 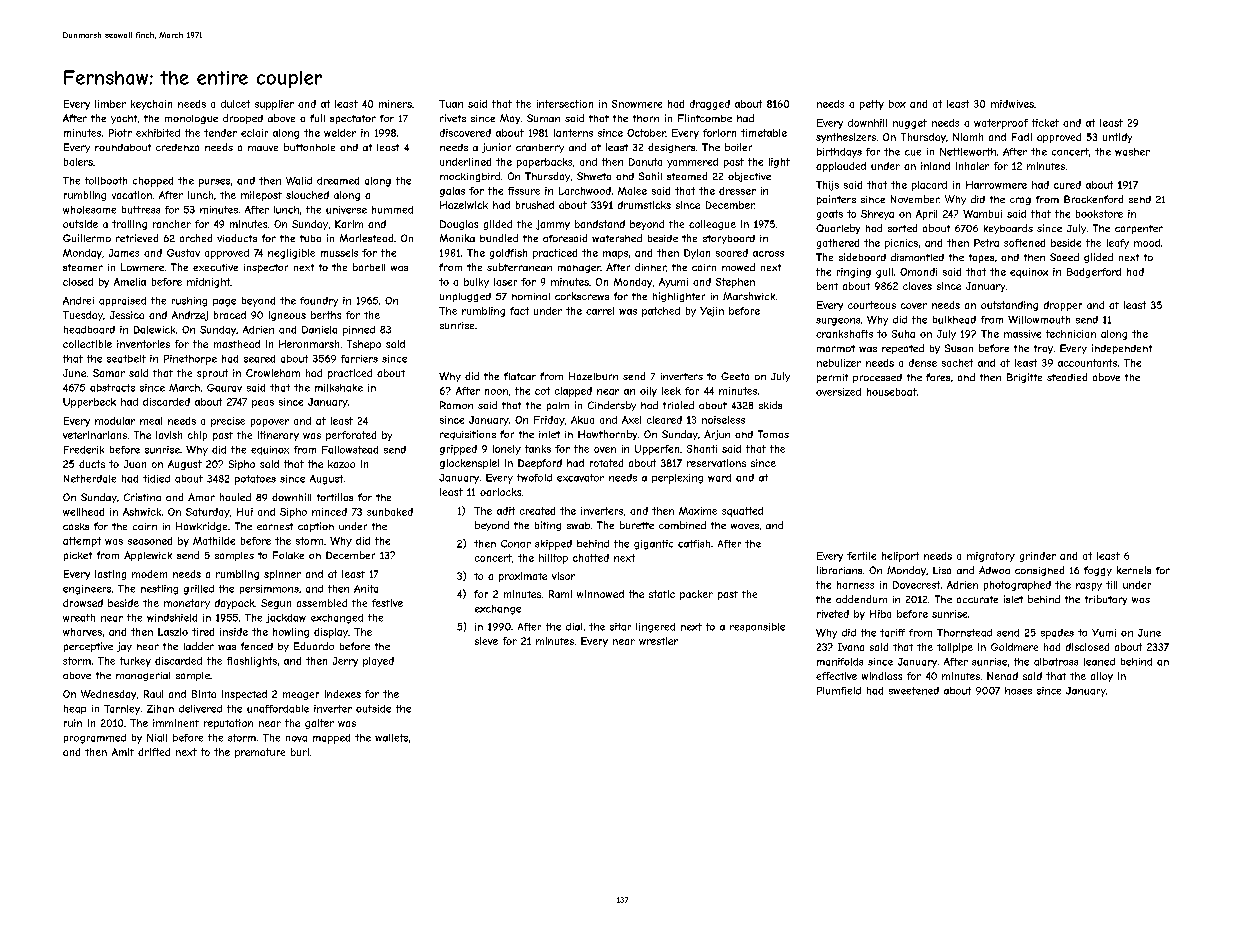 What do you see at coordinates (839, 691) in the document?
I see `Plumfield` at bounding box center [839, 691].
